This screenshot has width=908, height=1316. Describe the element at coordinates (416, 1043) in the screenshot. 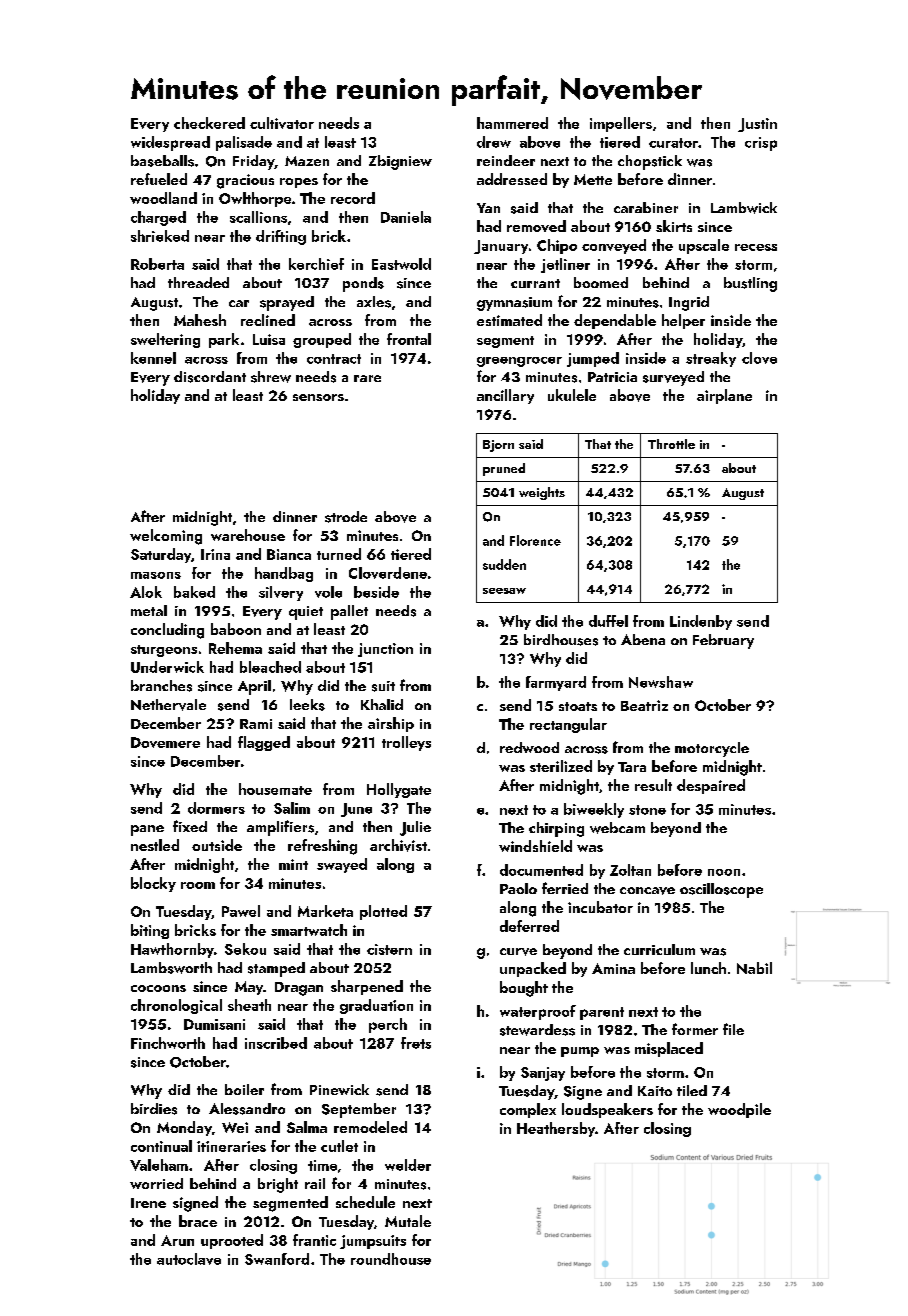

I see `frets` at that location.
